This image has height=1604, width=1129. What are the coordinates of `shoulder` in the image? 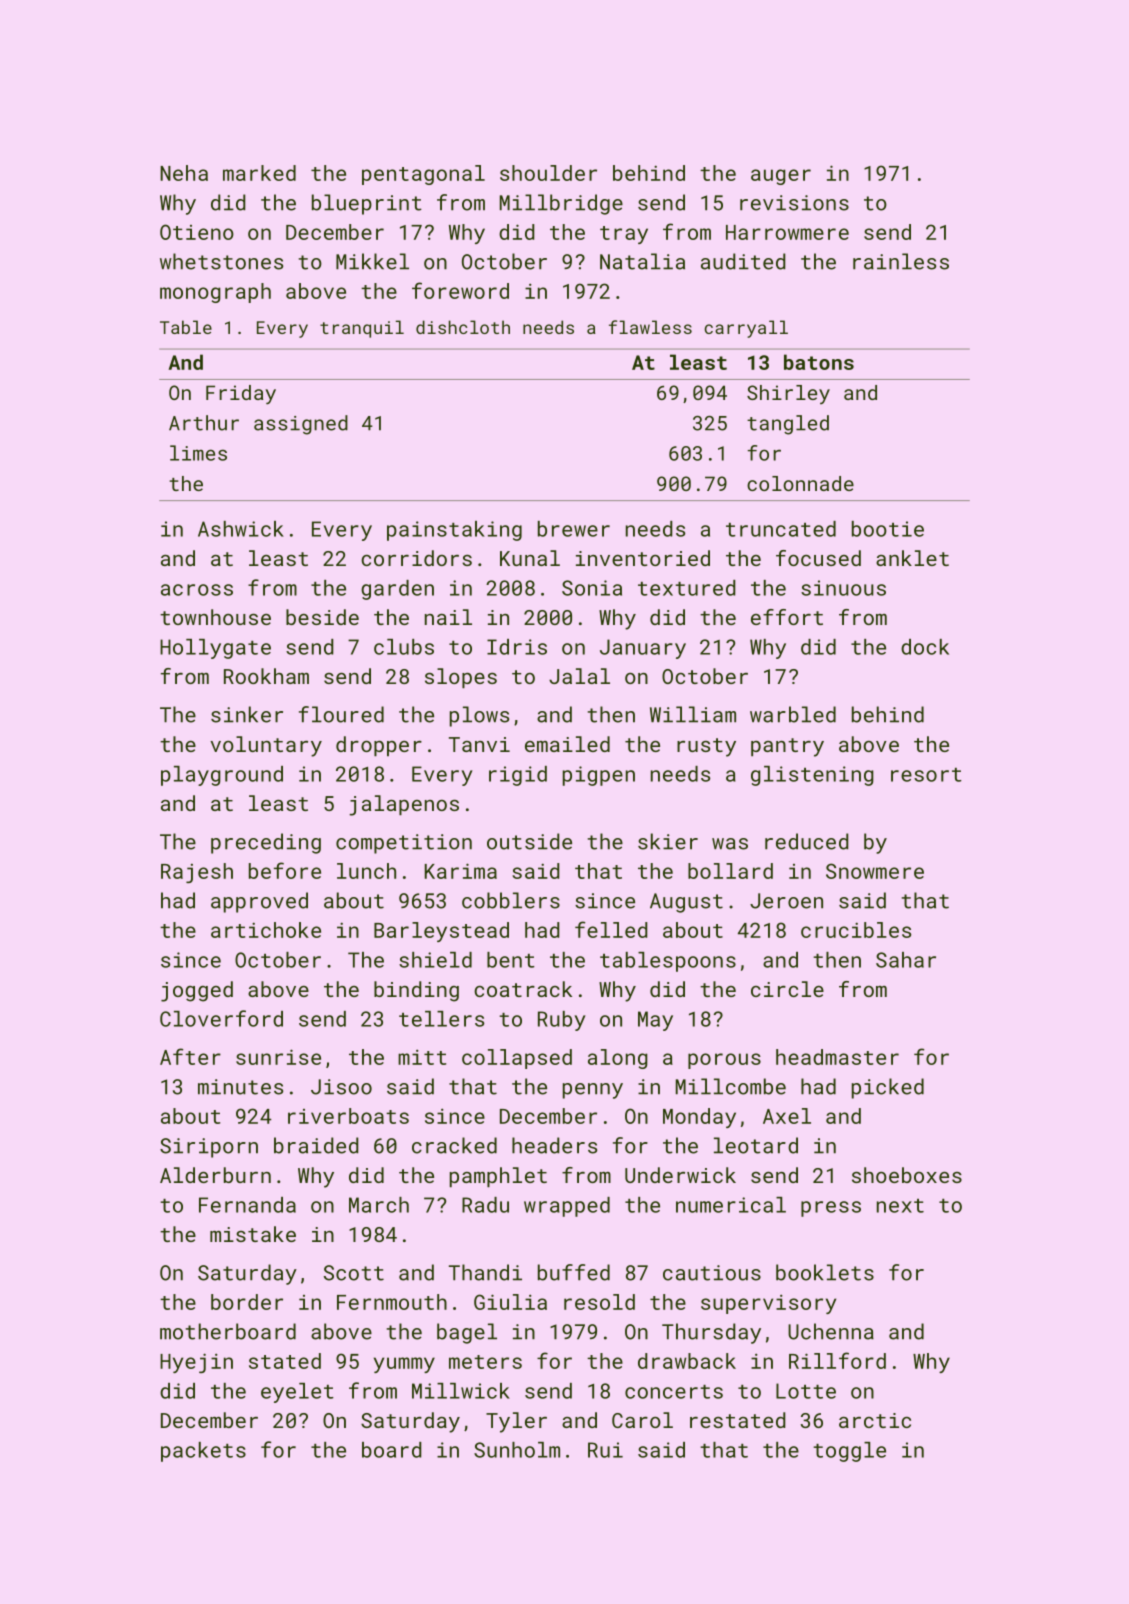 It's located at (548, 173).
